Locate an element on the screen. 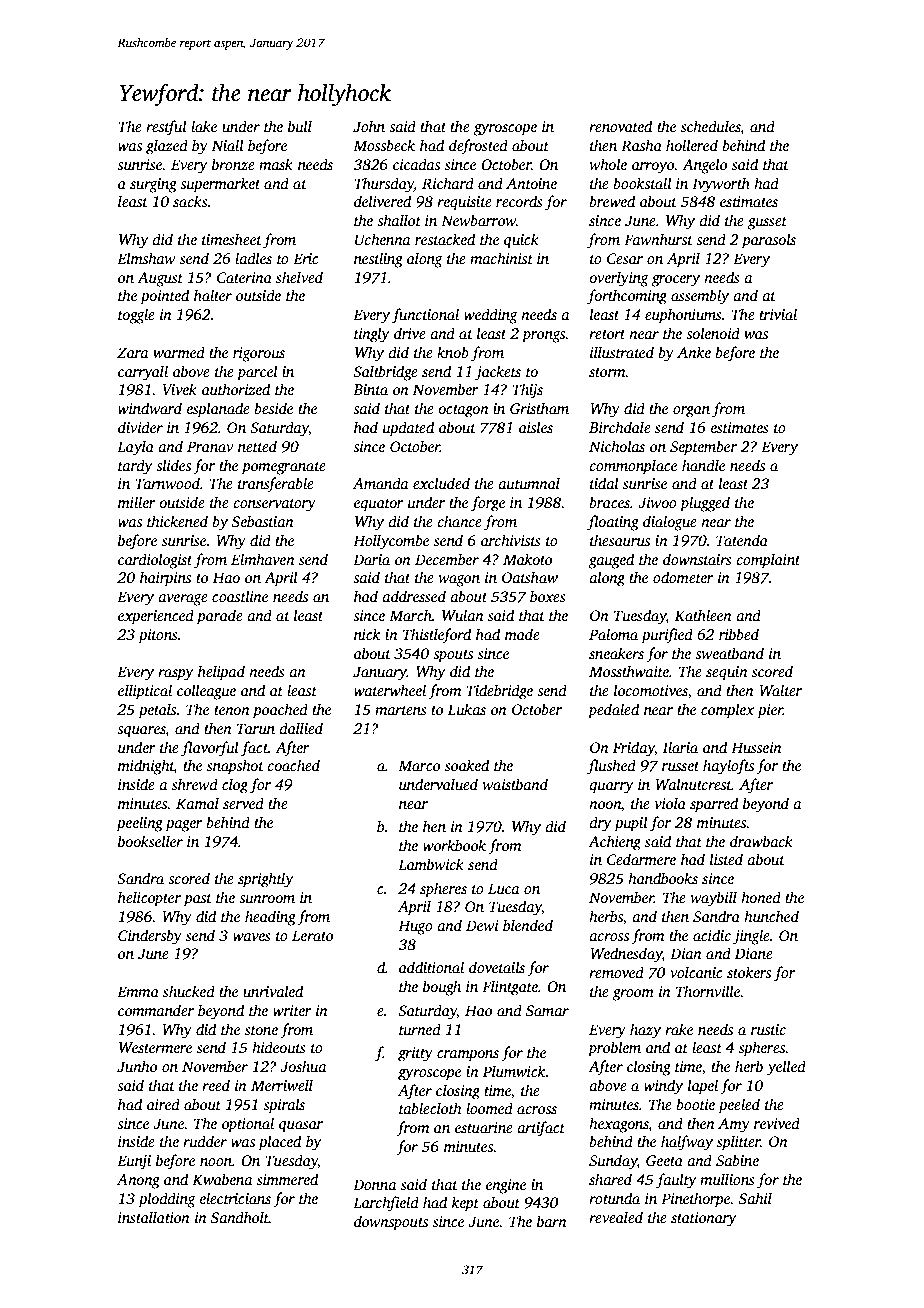 The height and width of the screenshot is (1308, 924). ladles is located at coordinates (253, 258).
